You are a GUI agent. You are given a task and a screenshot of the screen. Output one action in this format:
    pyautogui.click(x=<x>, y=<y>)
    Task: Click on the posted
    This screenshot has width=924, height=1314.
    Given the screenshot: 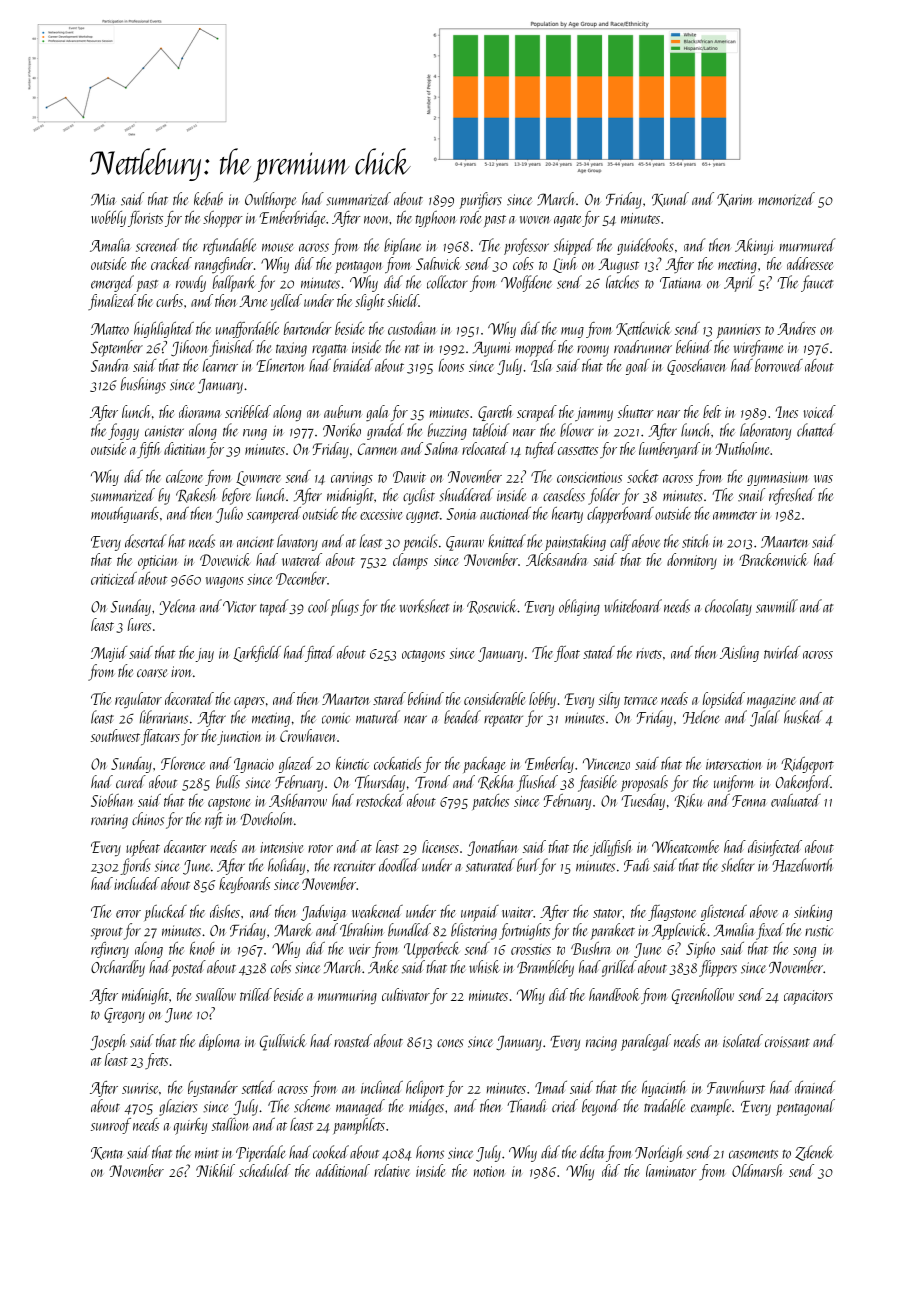 What is the action you would take?
    pyautogui.click(x=189, y=968)
